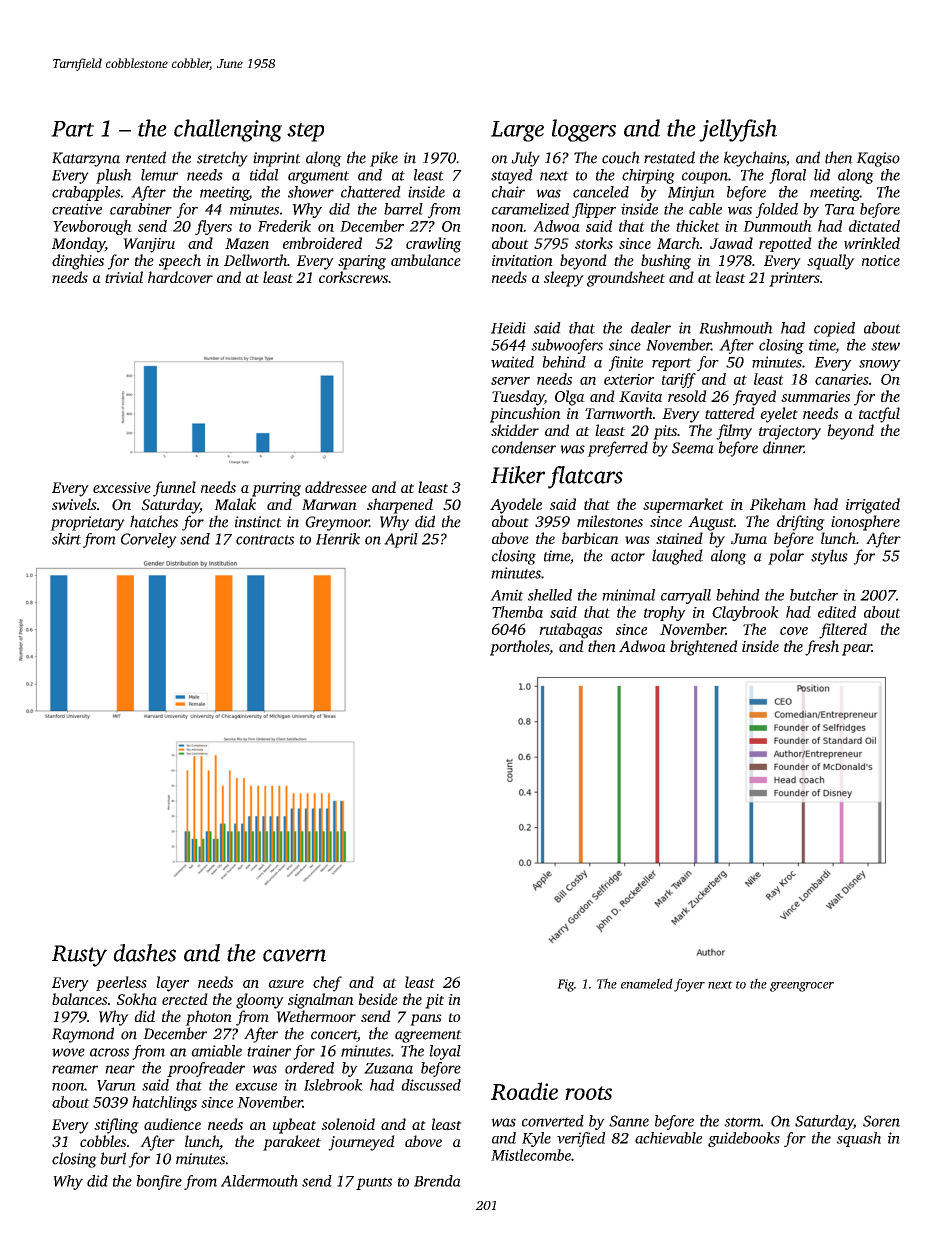 Image resolution: width=952 pixels, height=1233 pixels. I want to click on rented, so click(146, 157).
